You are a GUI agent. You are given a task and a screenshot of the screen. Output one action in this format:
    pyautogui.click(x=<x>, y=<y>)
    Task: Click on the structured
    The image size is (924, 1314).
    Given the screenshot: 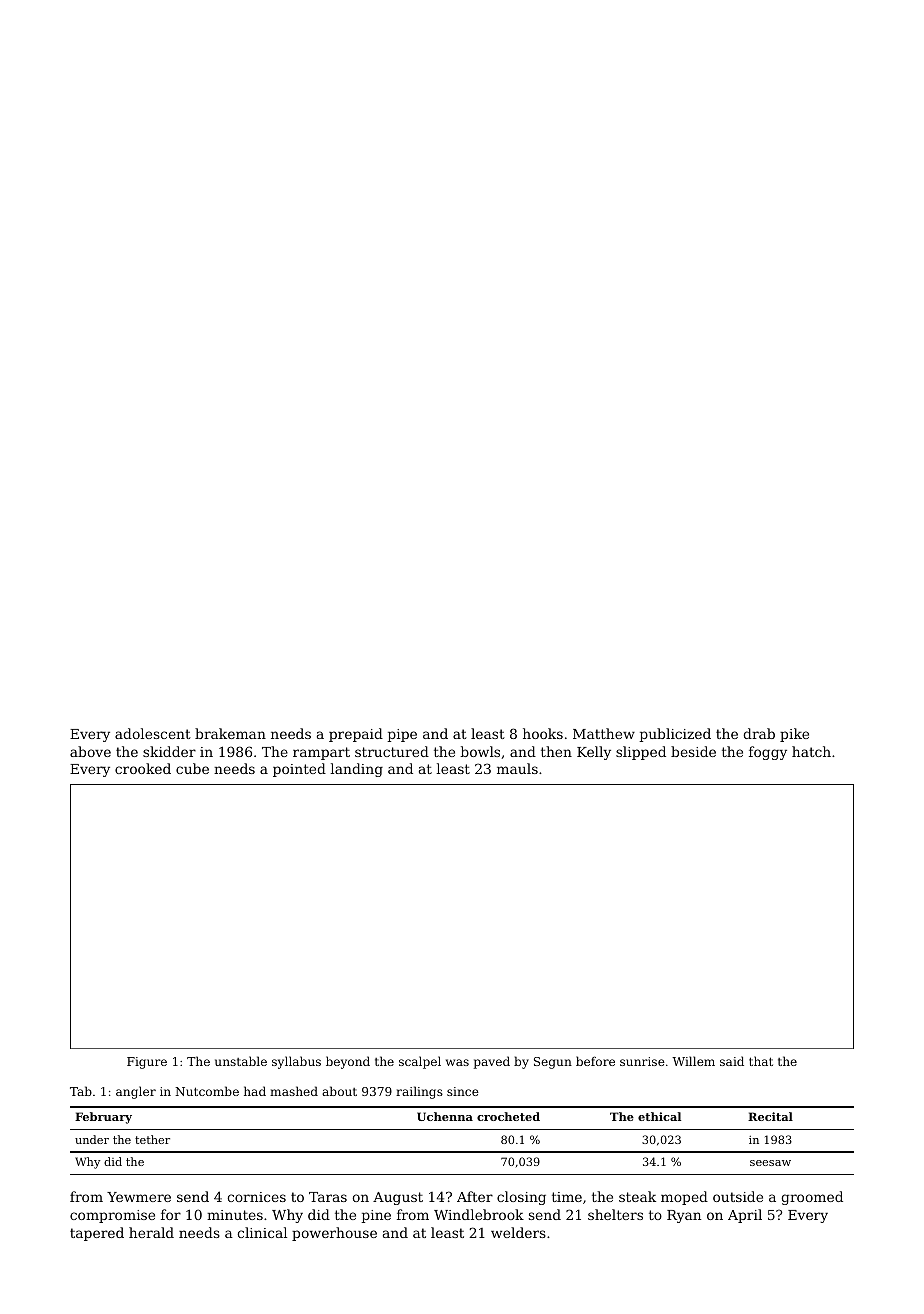 What is the action you would take?
    pyautogui.click(x=392, y=751)
